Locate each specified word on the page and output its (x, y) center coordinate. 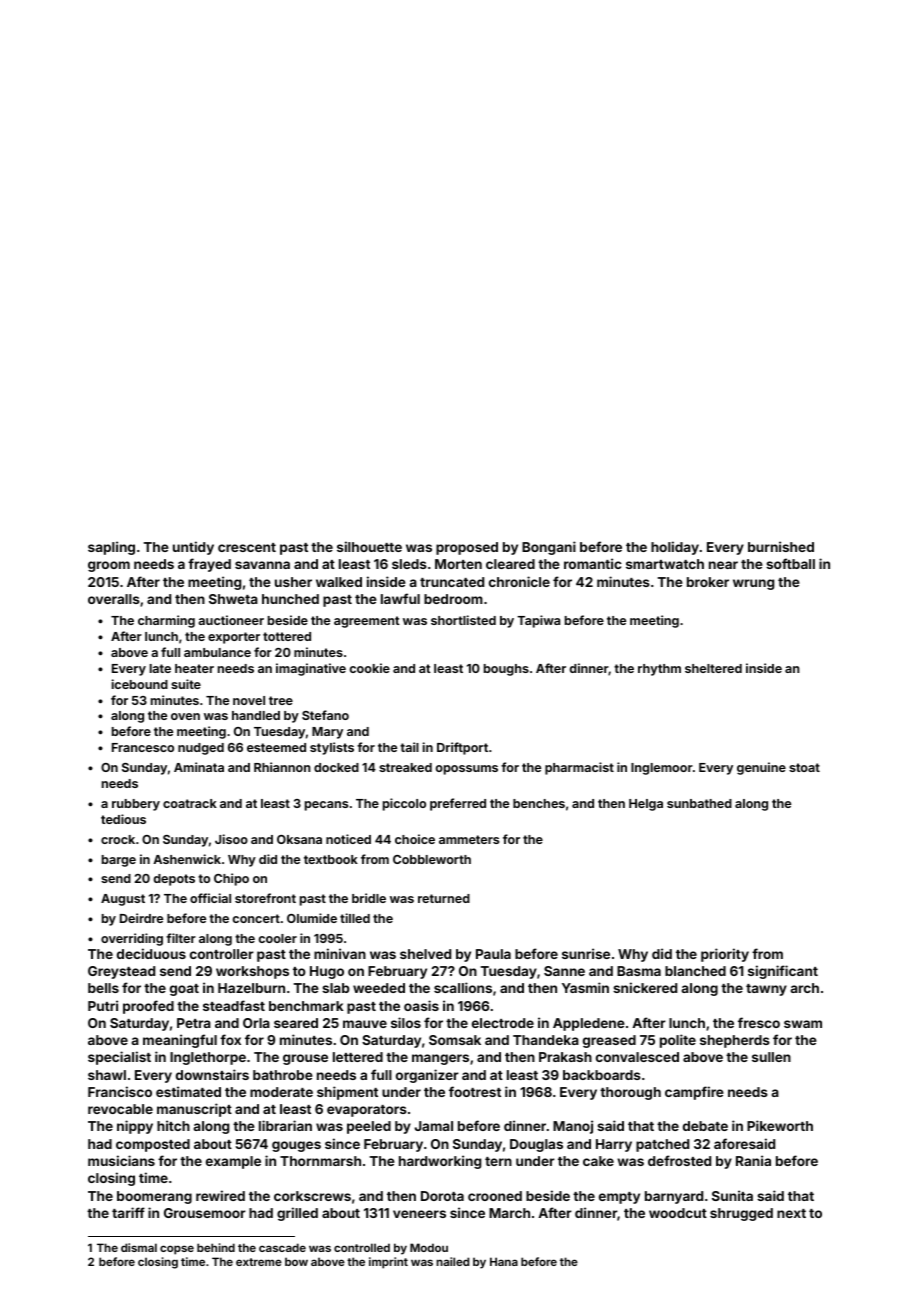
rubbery (136, 805)
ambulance (217, 652)
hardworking (440, 1162)
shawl (107, 1075)
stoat (804, 767)
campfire (694, 1093)
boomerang (154, 1197)
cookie (370, 668)
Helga (646, 805)
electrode (503, 1023)
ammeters (469, 839)
